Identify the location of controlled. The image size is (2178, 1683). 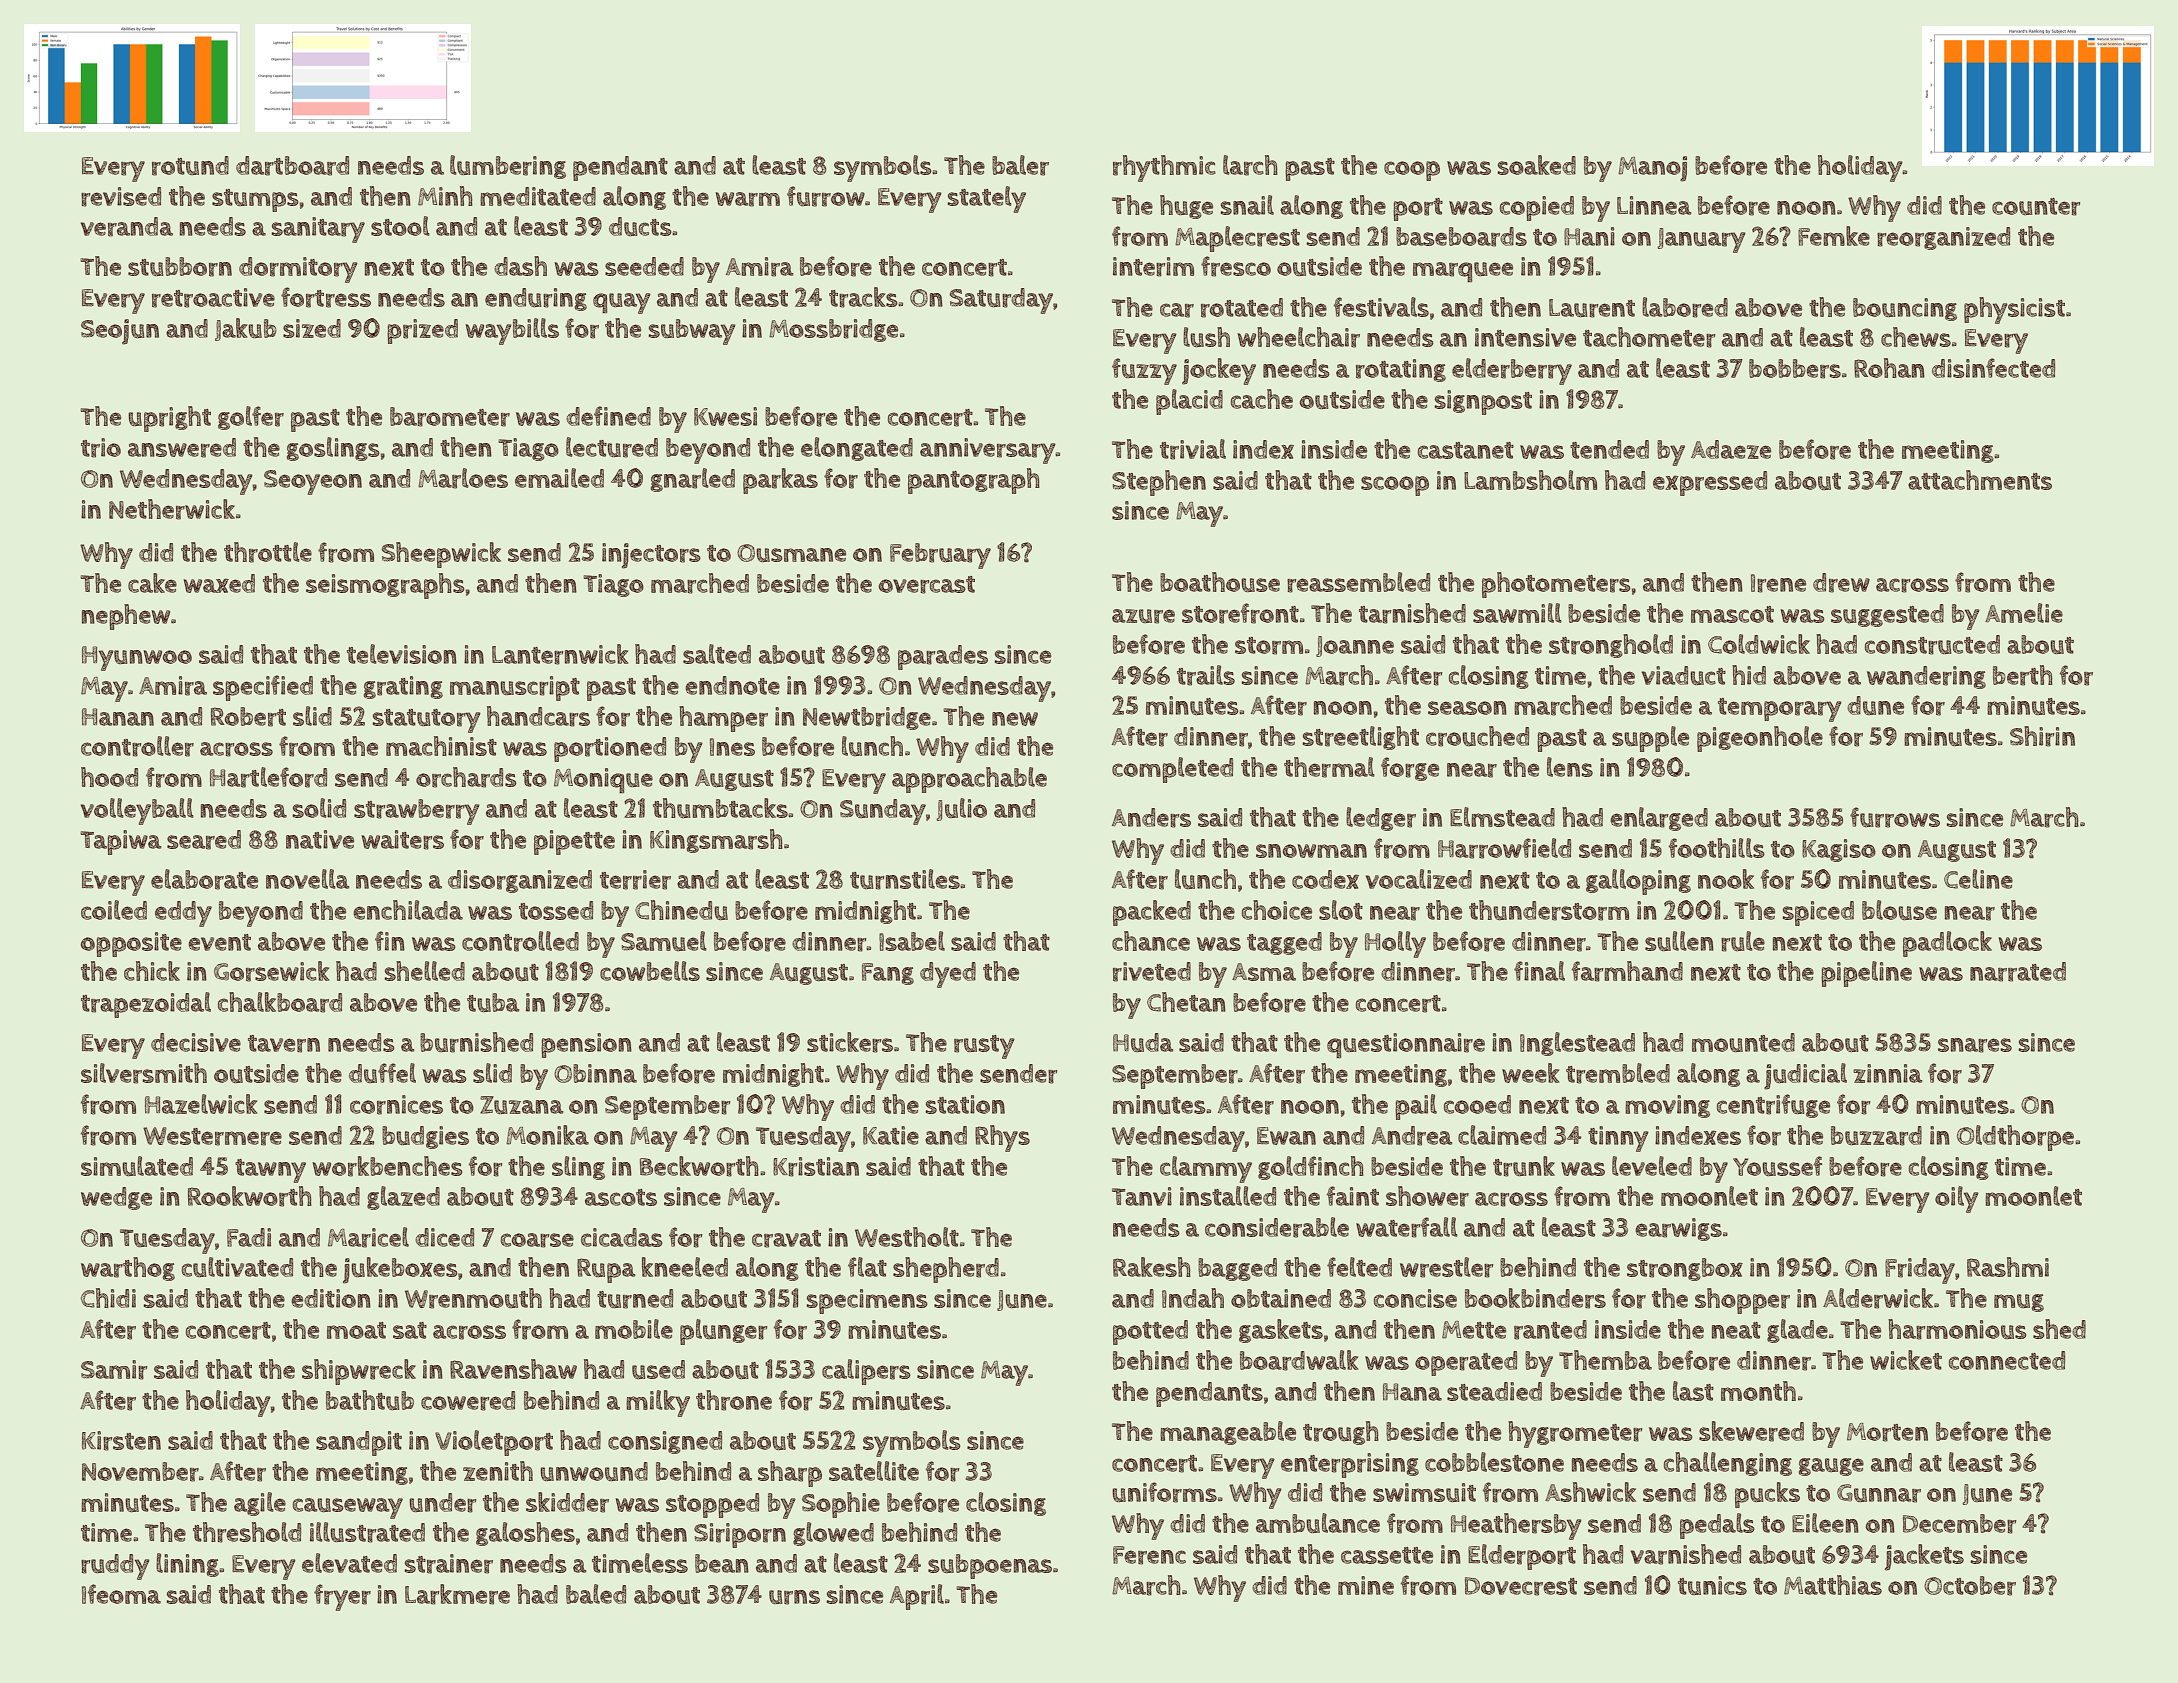
(520, 941).
